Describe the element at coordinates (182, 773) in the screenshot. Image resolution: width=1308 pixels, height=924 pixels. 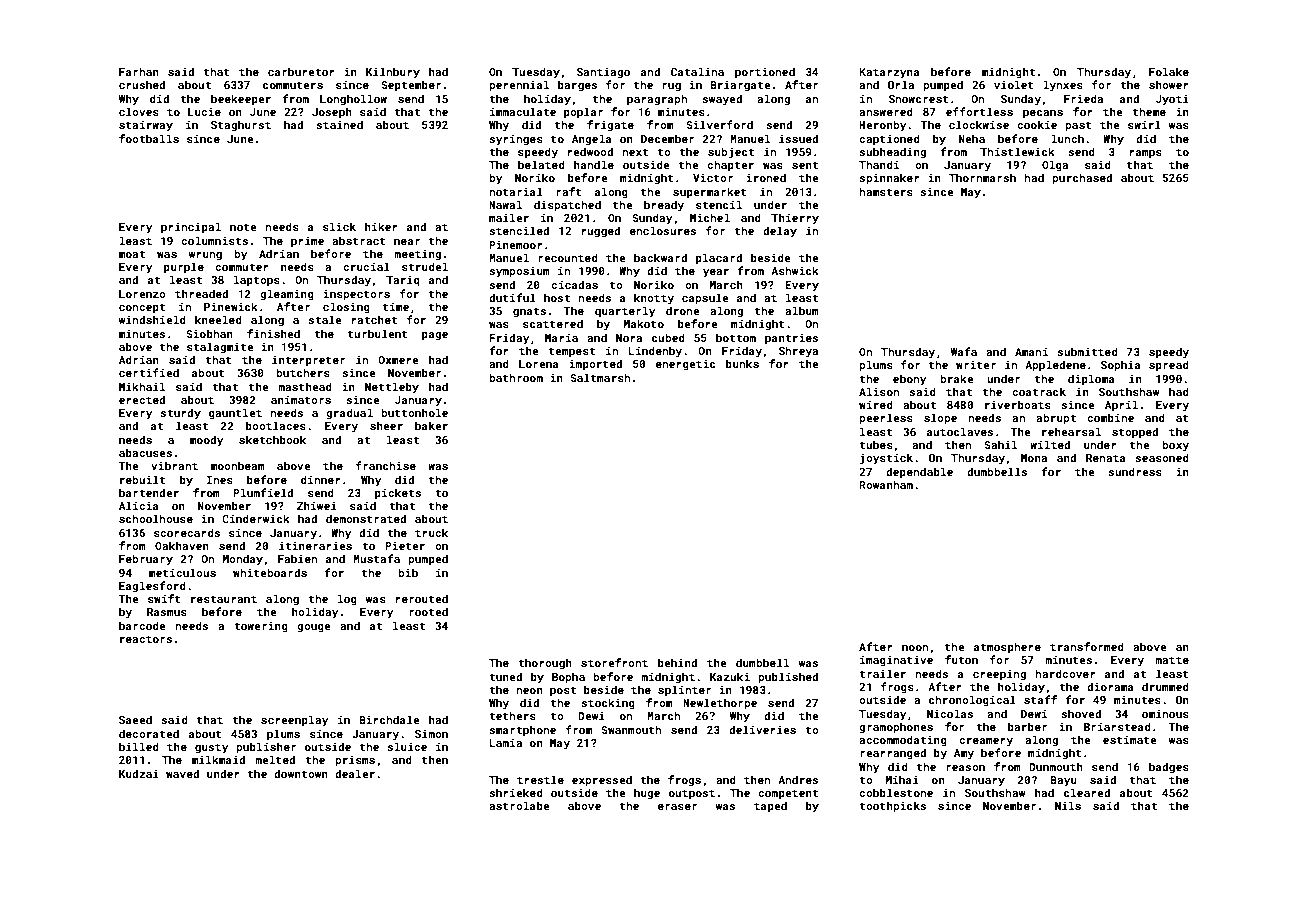
I see `waved` at that location.
